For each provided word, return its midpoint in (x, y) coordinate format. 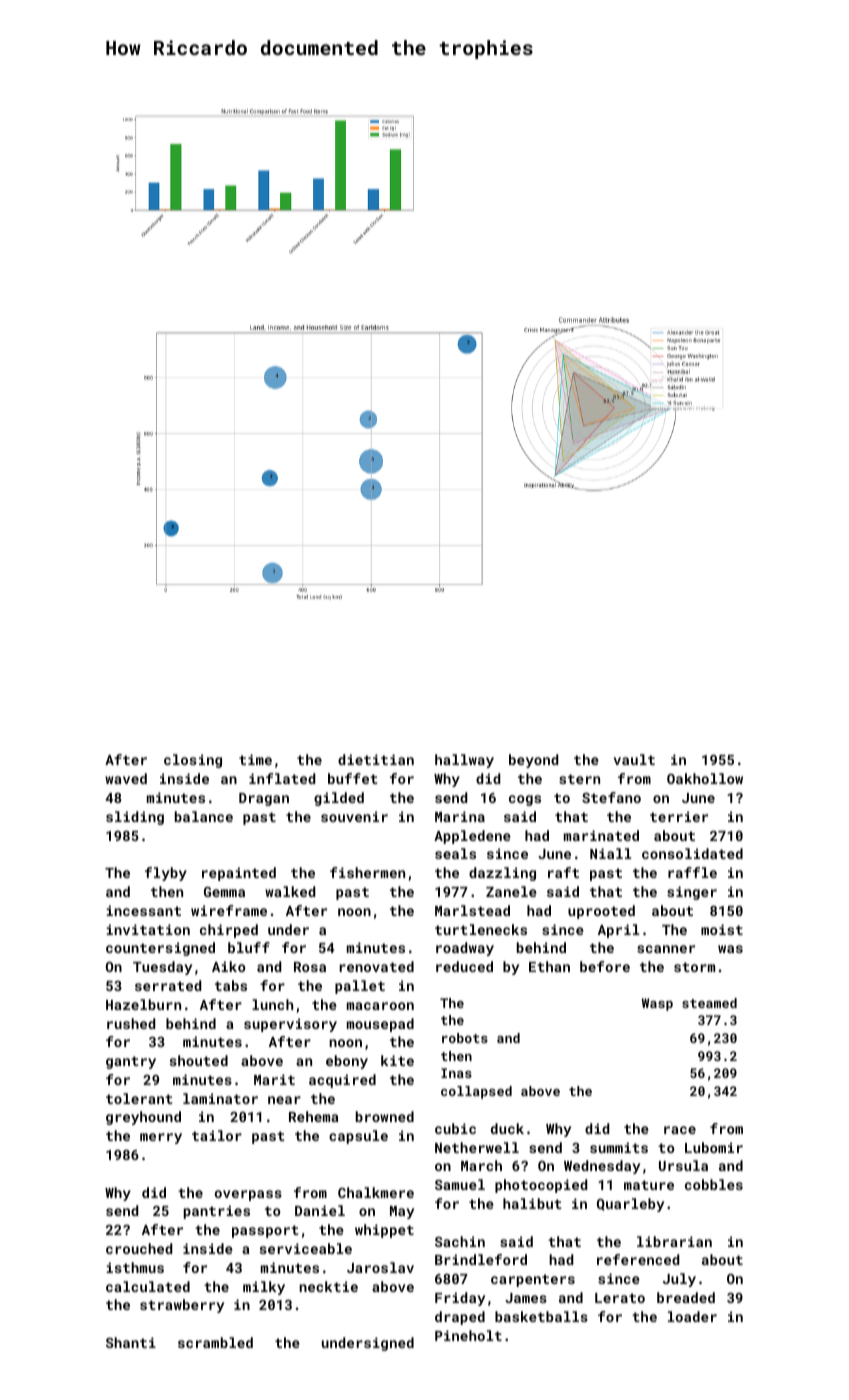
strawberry (182, 1306)
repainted (239, 874)
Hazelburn (143, 1004)
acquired (342, 1081)
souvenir (354, 816)
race (680, 1130)
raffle (692, 872)
